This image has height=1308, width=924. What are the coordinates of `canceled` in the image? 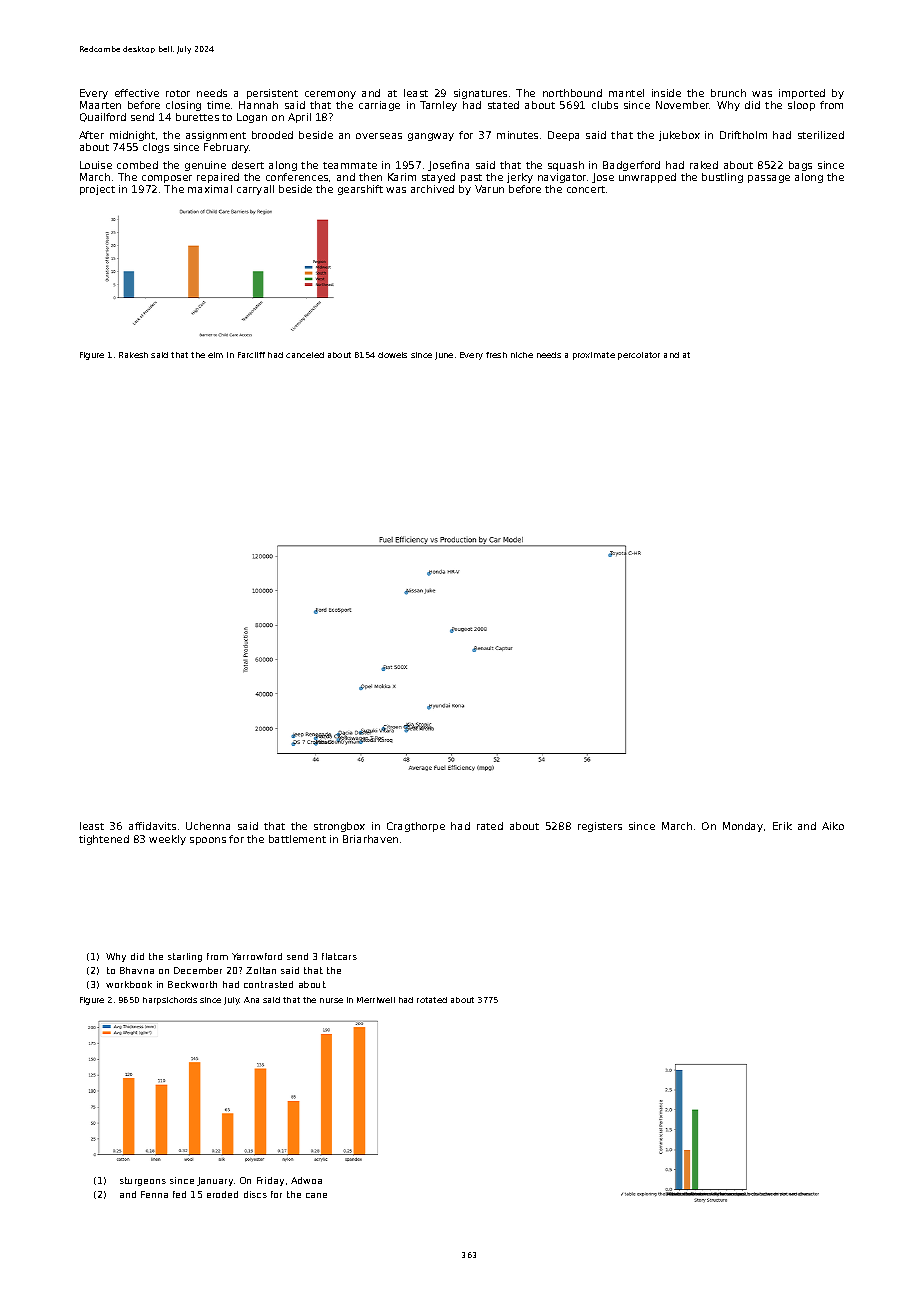 It's located at (305, 355).
